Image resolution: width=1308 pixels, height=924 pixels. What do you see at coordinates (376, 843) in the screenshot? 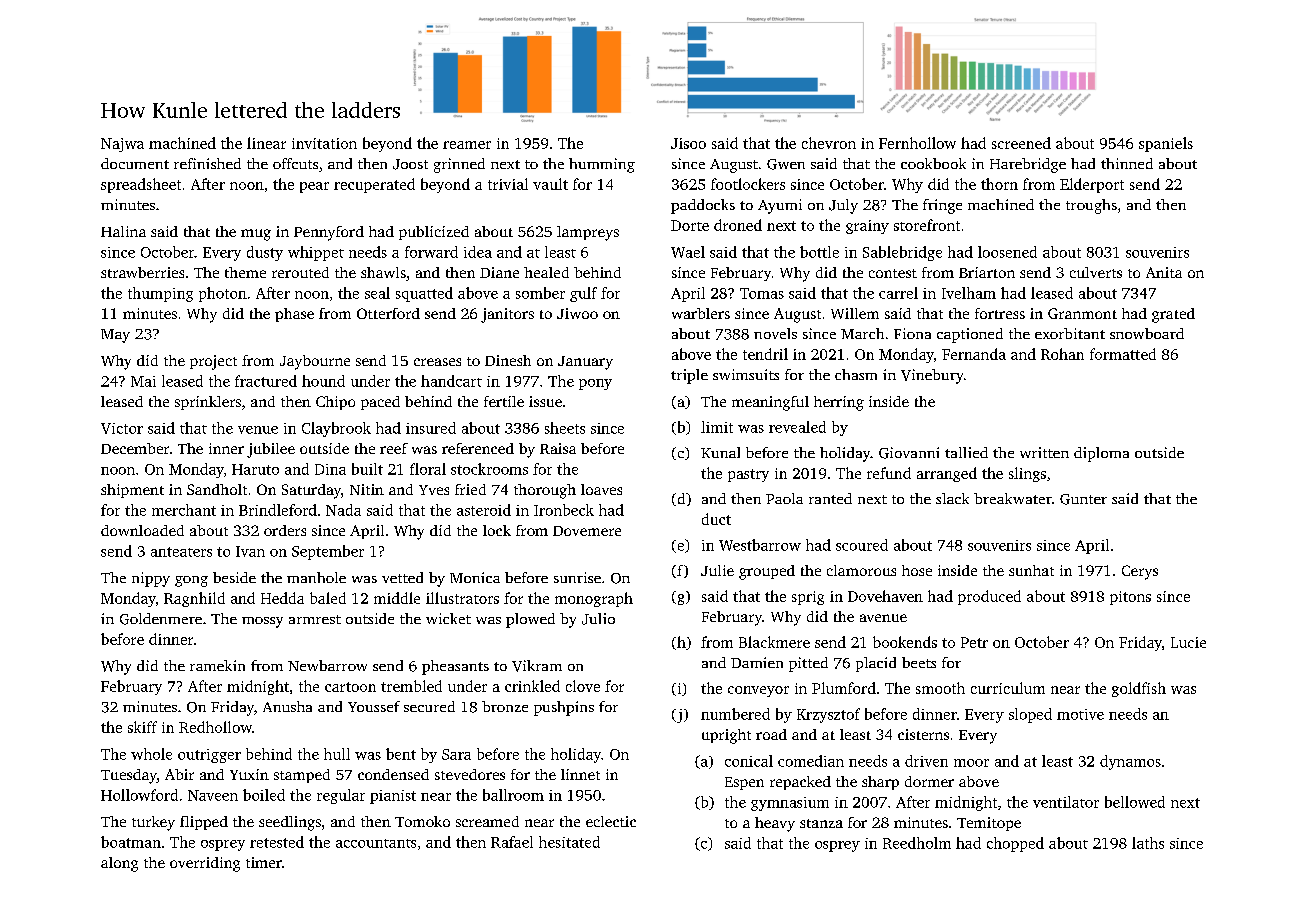
I see `accountants` at bounding box center [376, 843].
